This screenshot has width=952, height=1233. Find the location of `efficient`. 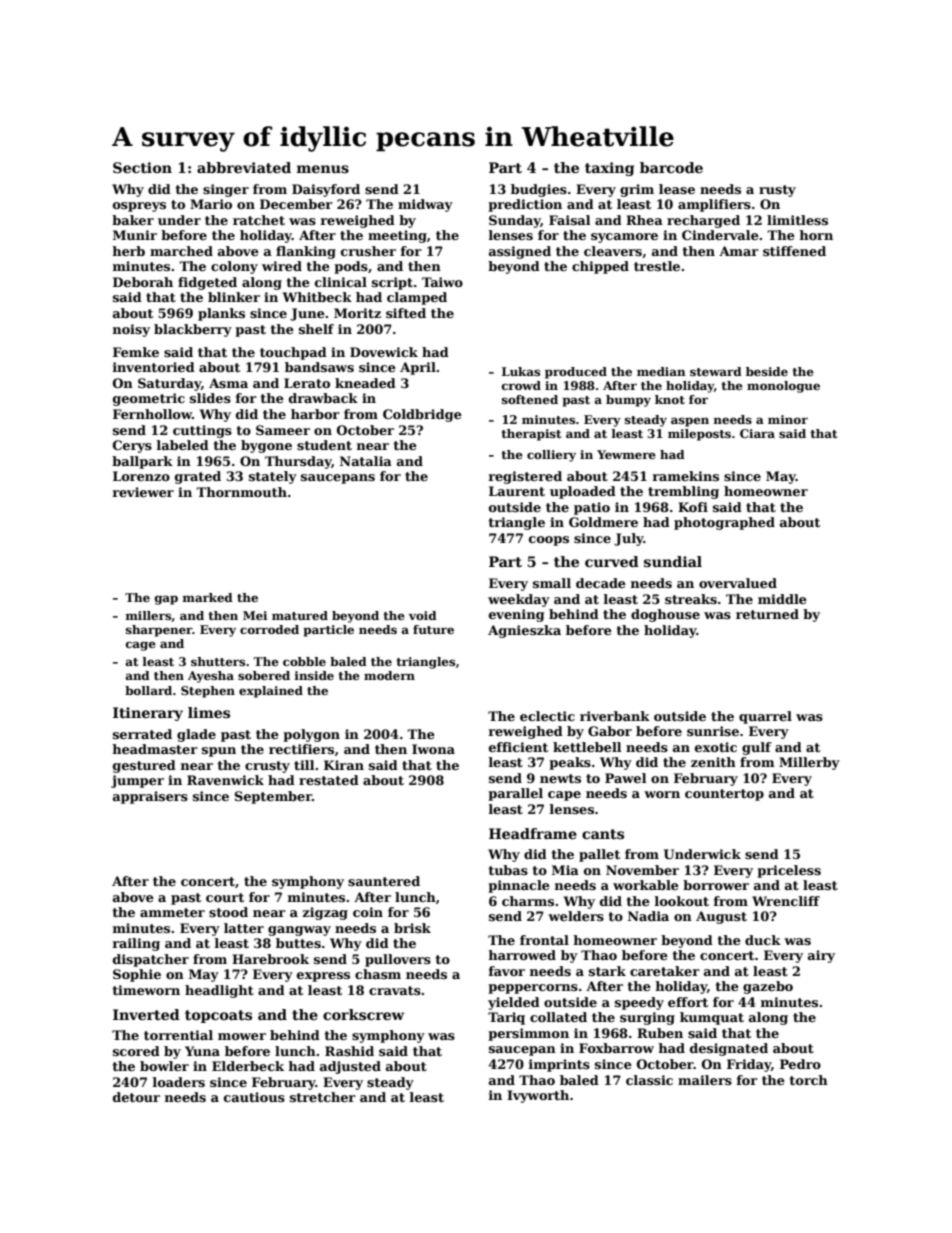

efficient is located at coordinates (518, 747).
